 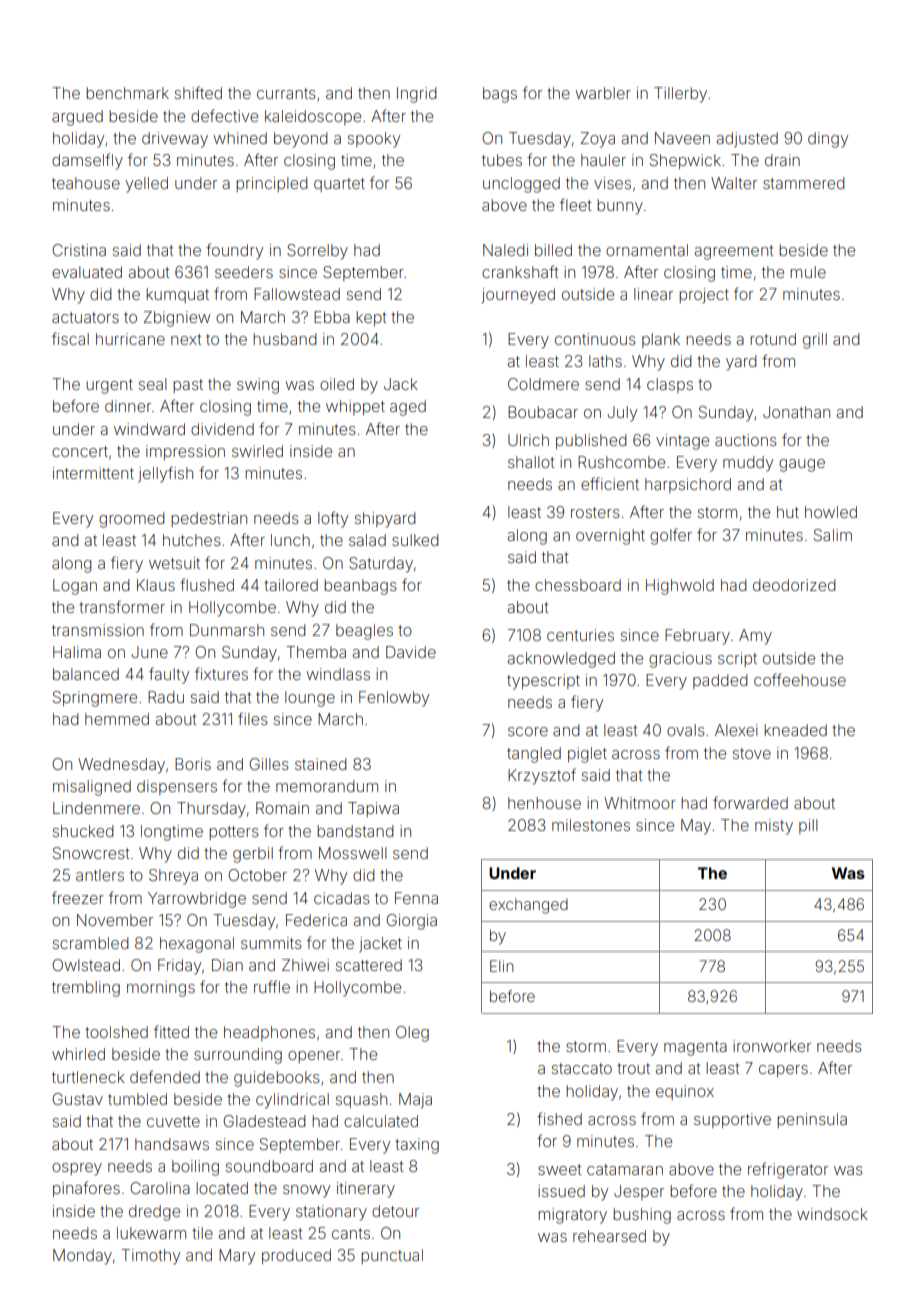 I want to click on argued, so click(x=77, y=118).
